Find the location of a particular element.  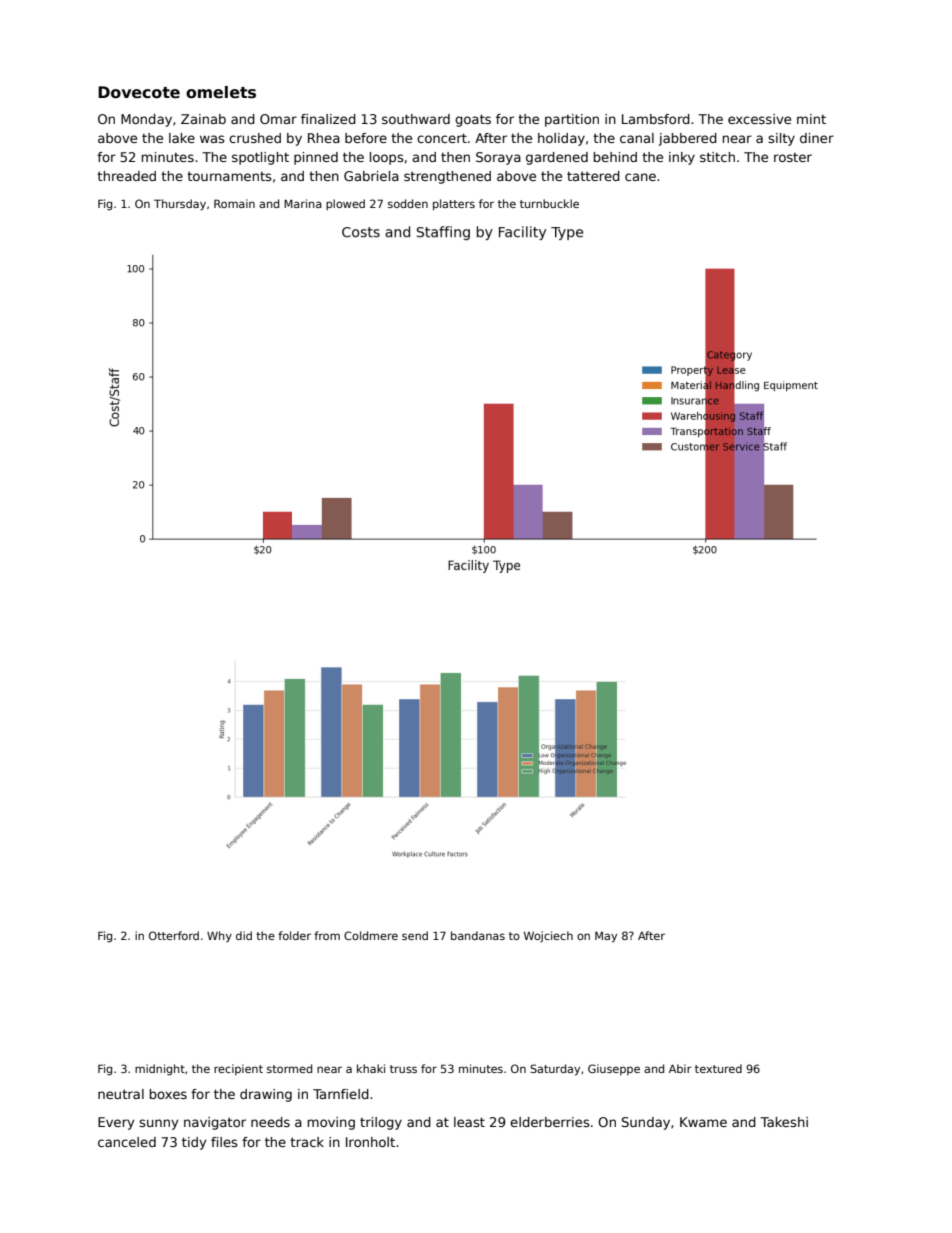

plowed is located at coordinates (345, 204).
